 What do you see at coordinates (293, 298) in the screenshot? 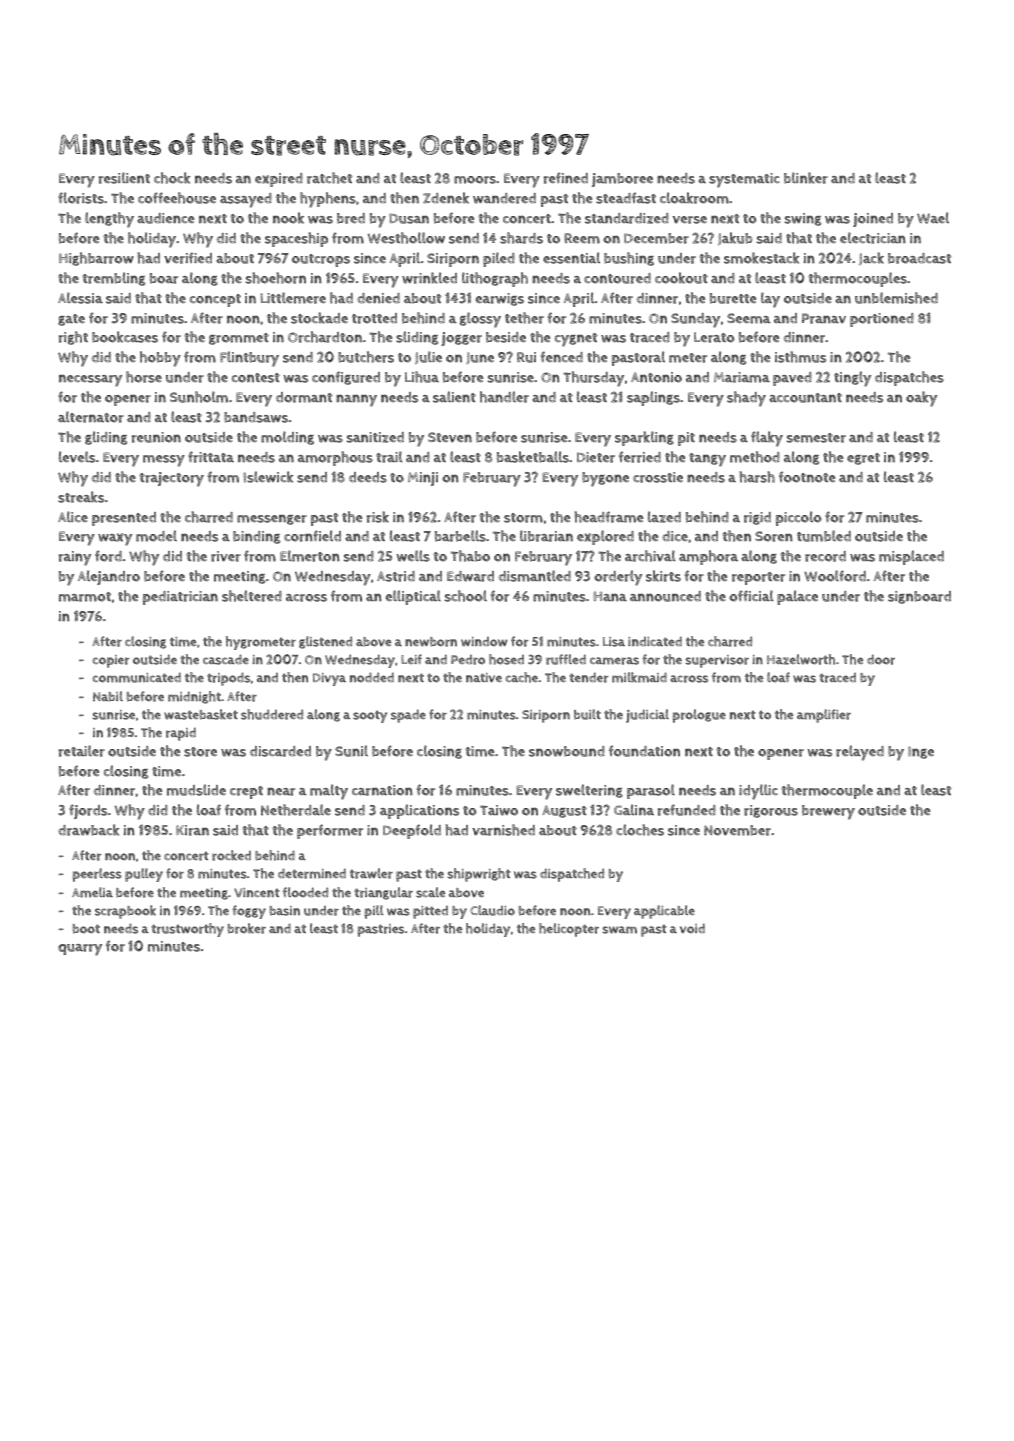
I see `Littlemere` at bounding box center [293, 298].
